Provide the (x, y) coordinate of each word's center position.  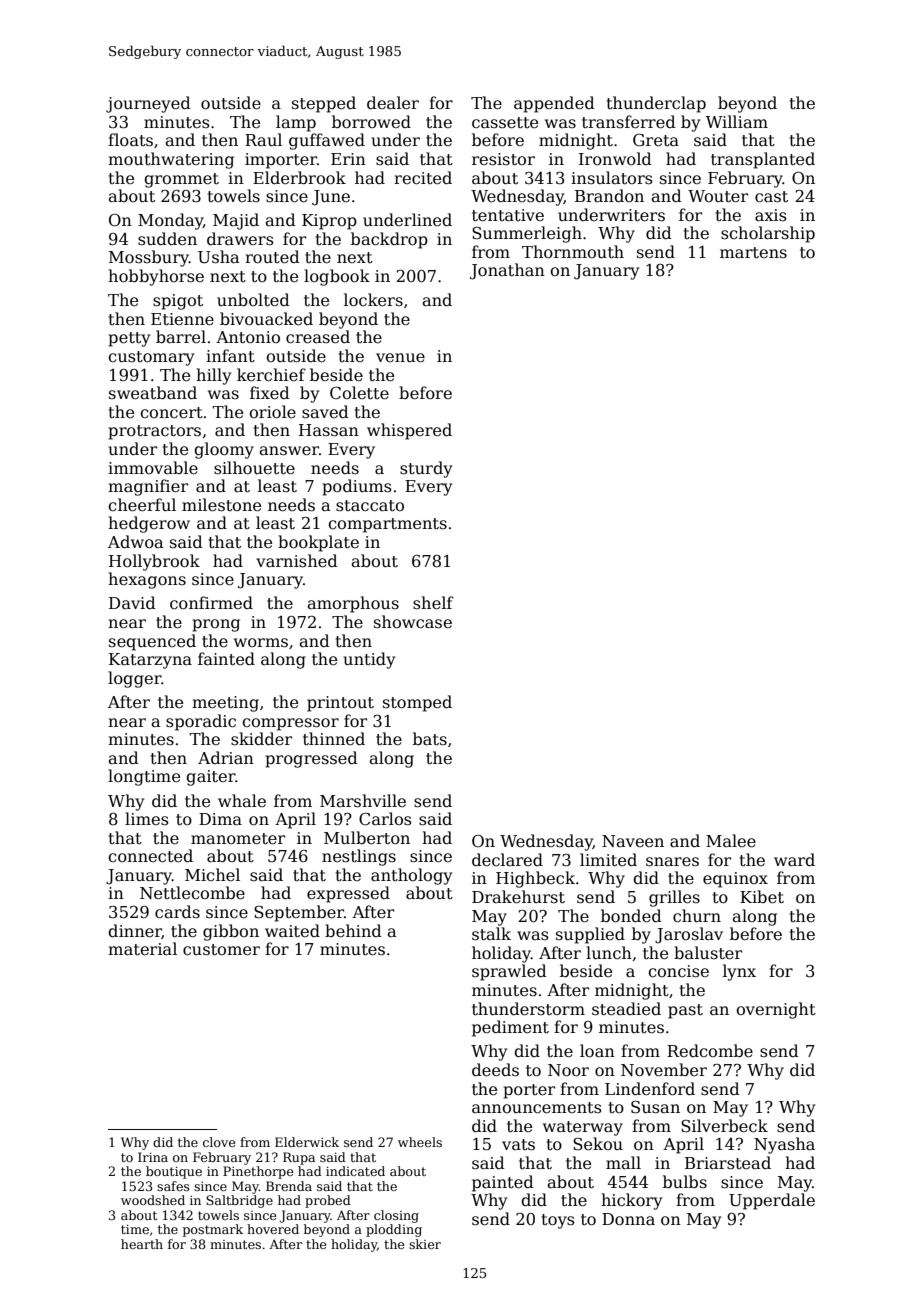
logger (134, 679)
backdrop (389, 240)
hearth (142, 1244)
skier (425, 1244)
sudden (167, 239)
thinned (334, 739)
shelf (433, 603)
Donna (628, 1219)
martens (753, 253)
